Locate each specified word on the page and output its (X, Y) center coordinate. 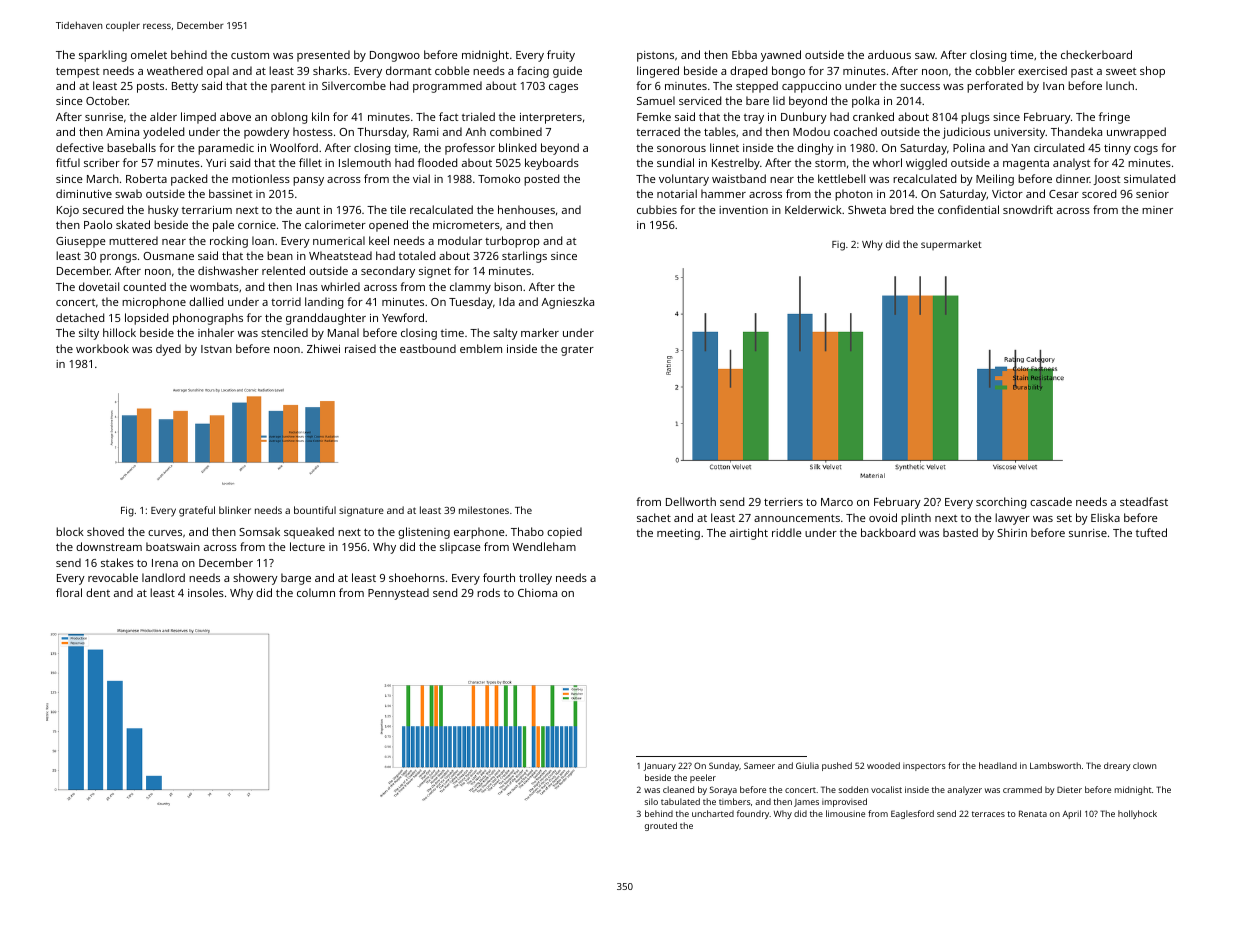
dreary (1117, 766)
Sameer (759, 765)
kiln (320, 116)
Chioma (537, 592)
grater (577, 351)
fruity (561, 56)
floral (69, 592)
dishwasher (228, 270)
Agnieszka (567, 303)
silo (651, 801)
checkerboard (1096, 54)
